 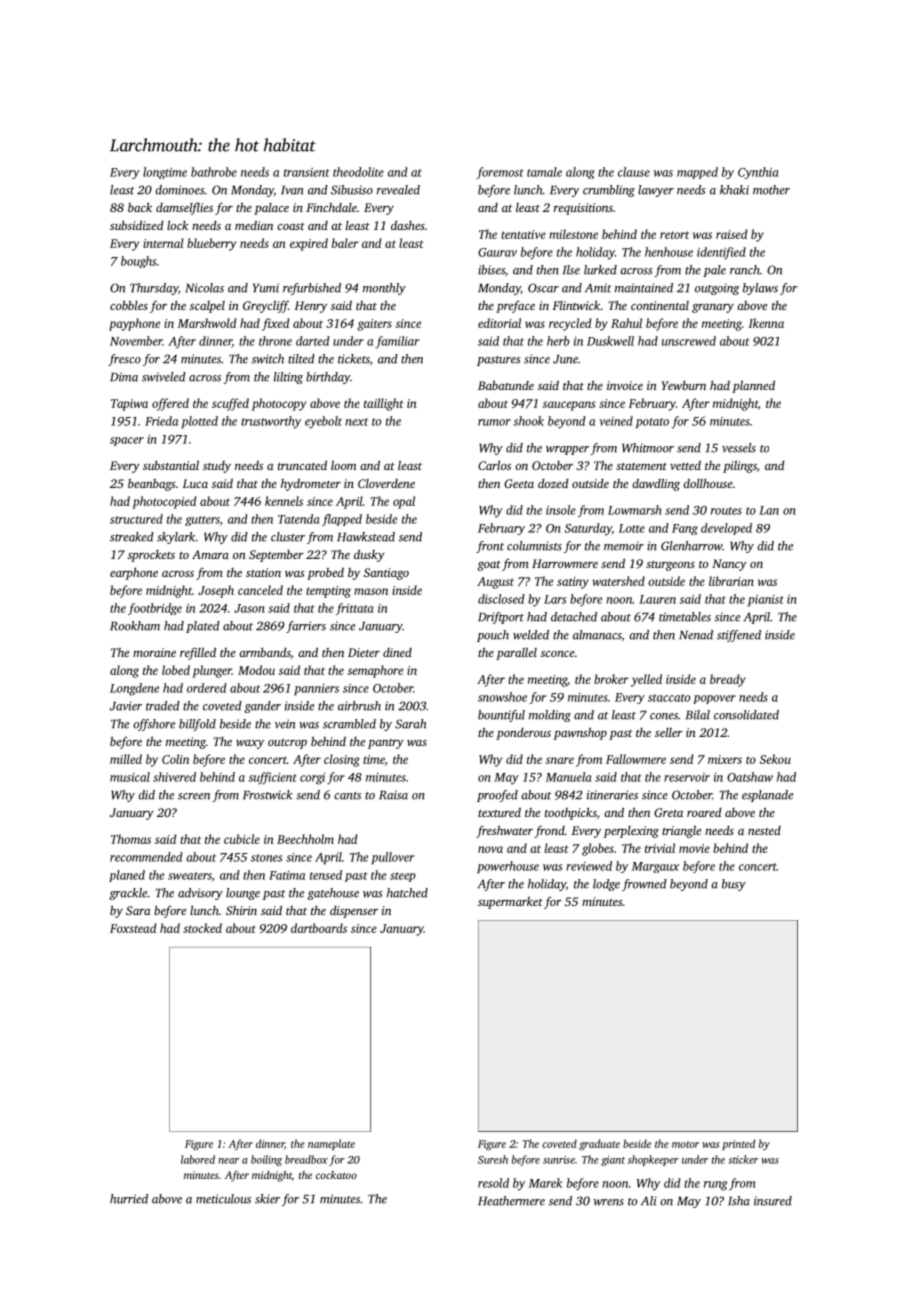 What do you see at coordinates (691, 546) in the document?
I see `Glenharrow` at bounding box center [691, 546].
